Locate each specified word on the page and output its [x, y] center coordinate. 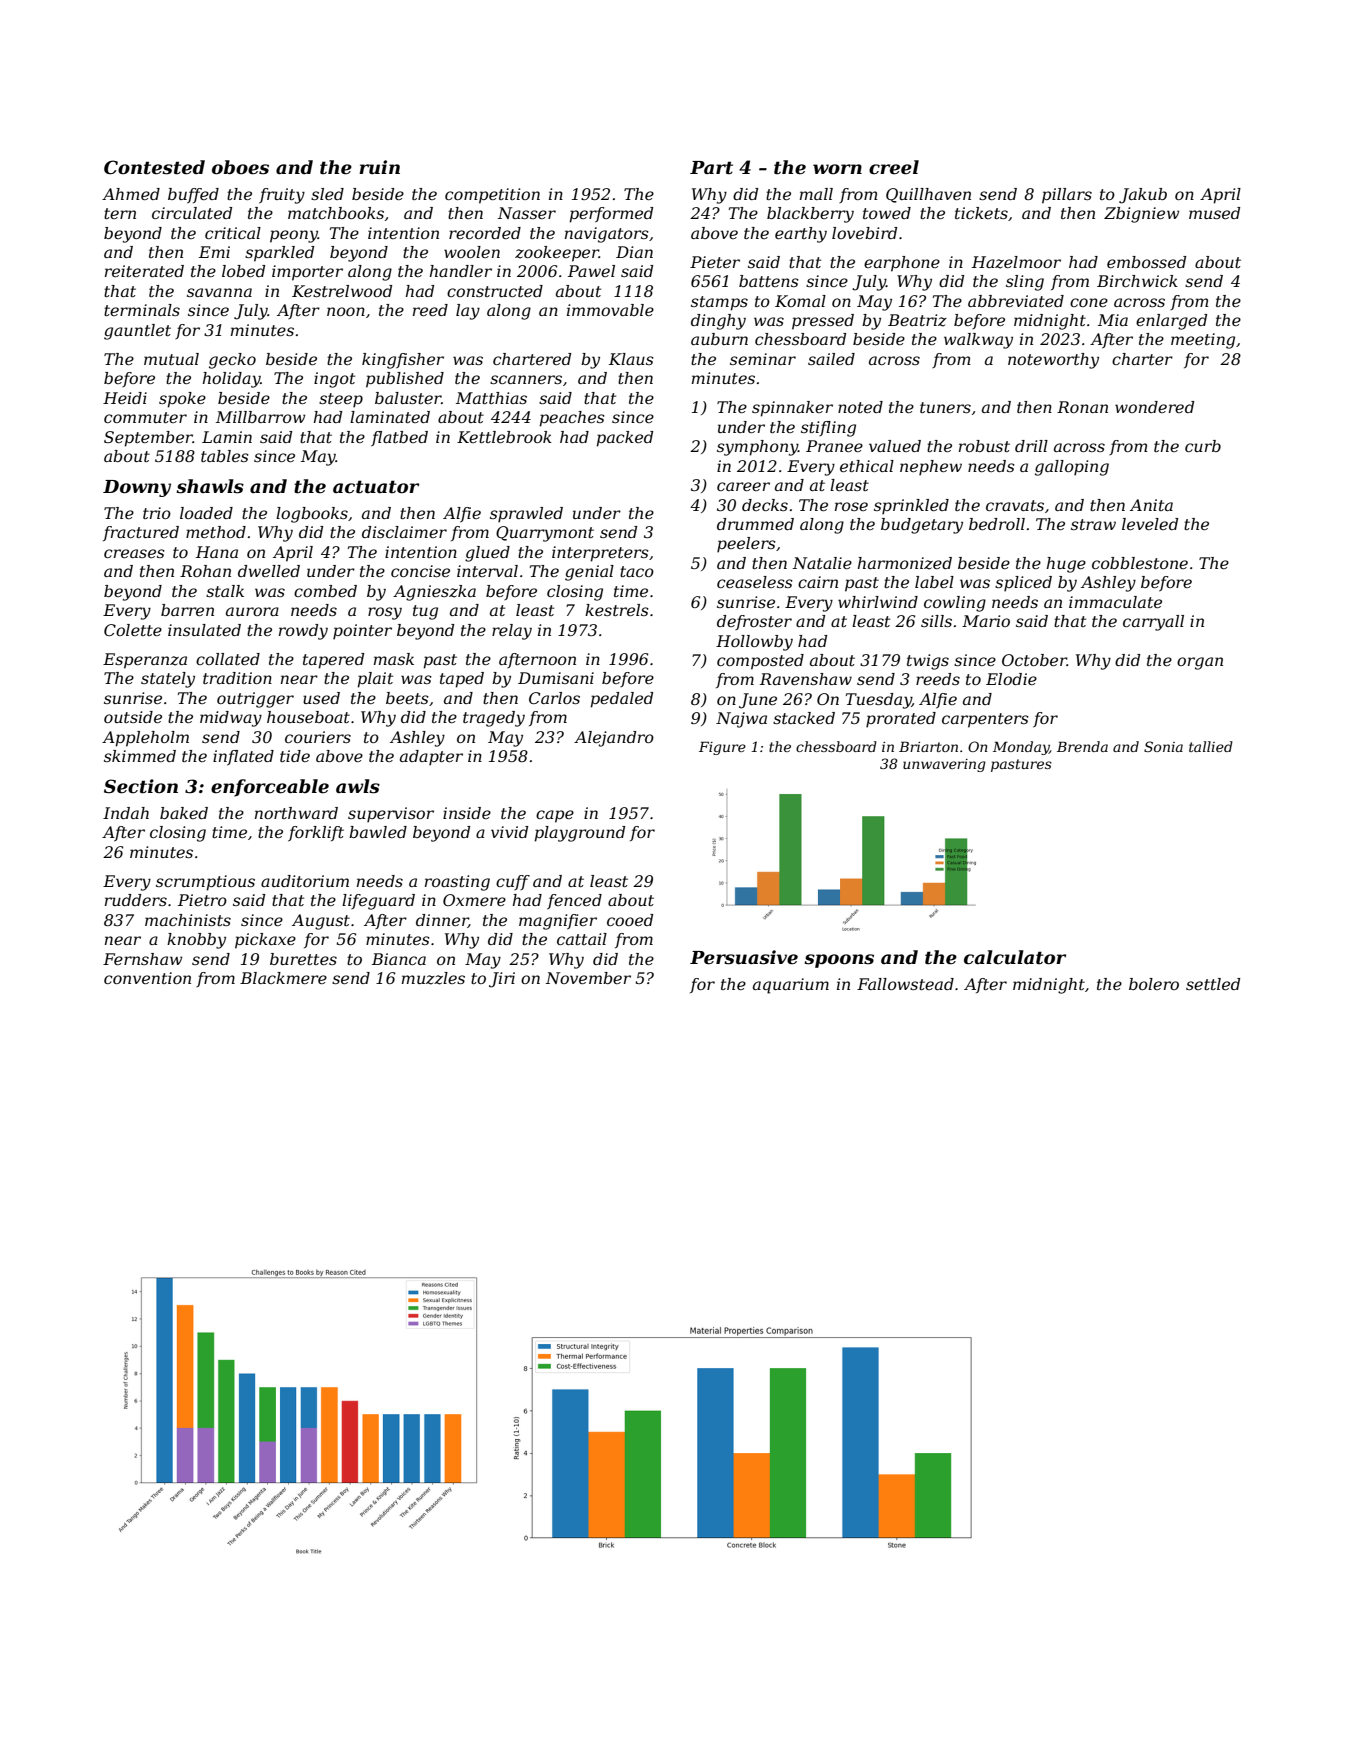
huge [1066, 565]
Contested [154, 167]
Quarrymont [545, 534]
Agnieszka [434, 593]
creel [894, 167]
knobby [196, 941]
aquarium [791, 986]
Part [711, 168]
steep [341, 400]
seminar [763, 359]
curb [1203, 446]
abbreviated [1016, 301]
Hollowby [754, 643]
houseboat [308, 717]
